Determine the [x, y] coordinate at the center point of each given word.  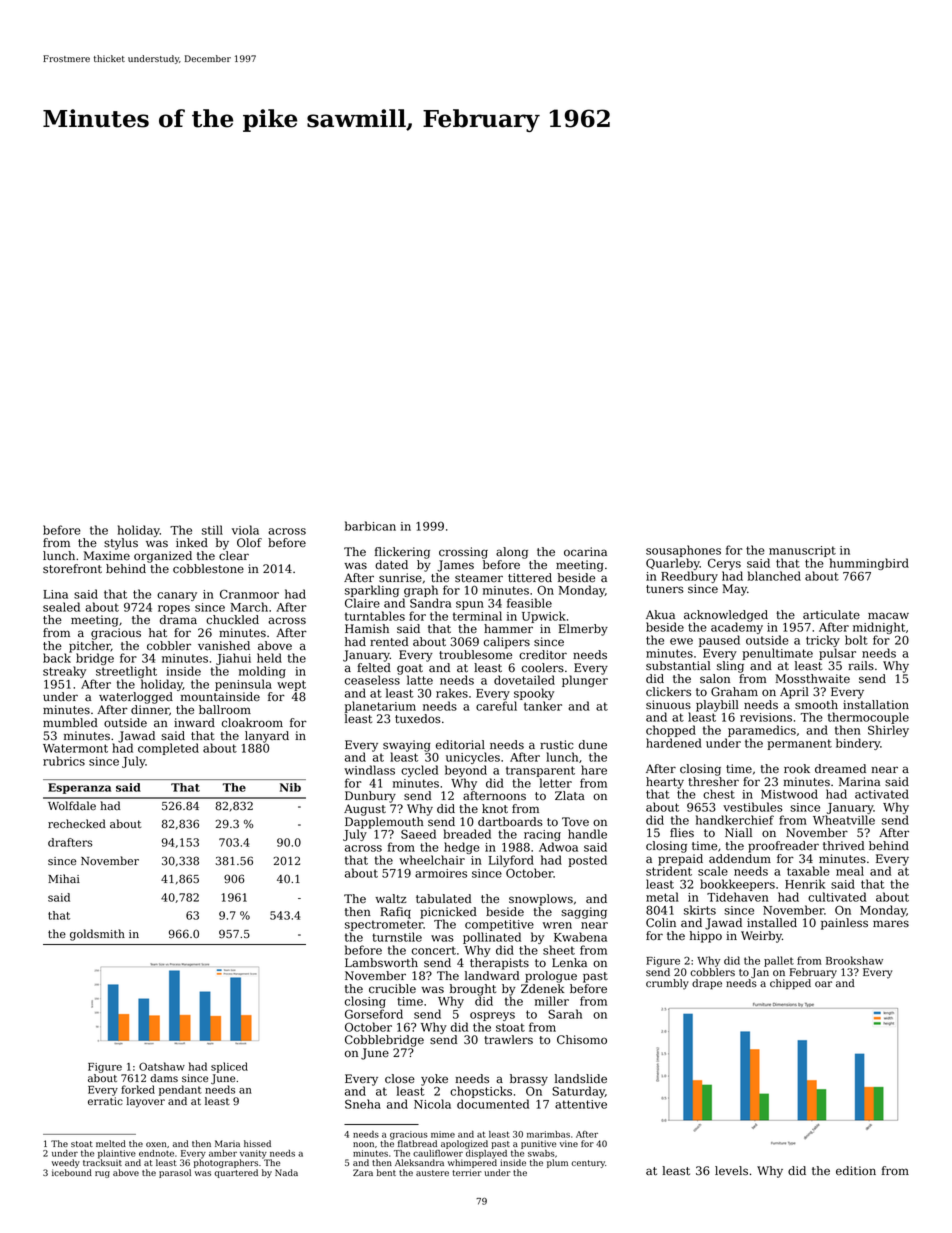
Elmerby [583, 630]
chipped [790, 984]
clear [234, 556]
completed [168, 749]
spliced [229, 1067]
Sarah [565, 1014]
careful [496, 706]
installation [876, 705]
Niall [738, 832]
